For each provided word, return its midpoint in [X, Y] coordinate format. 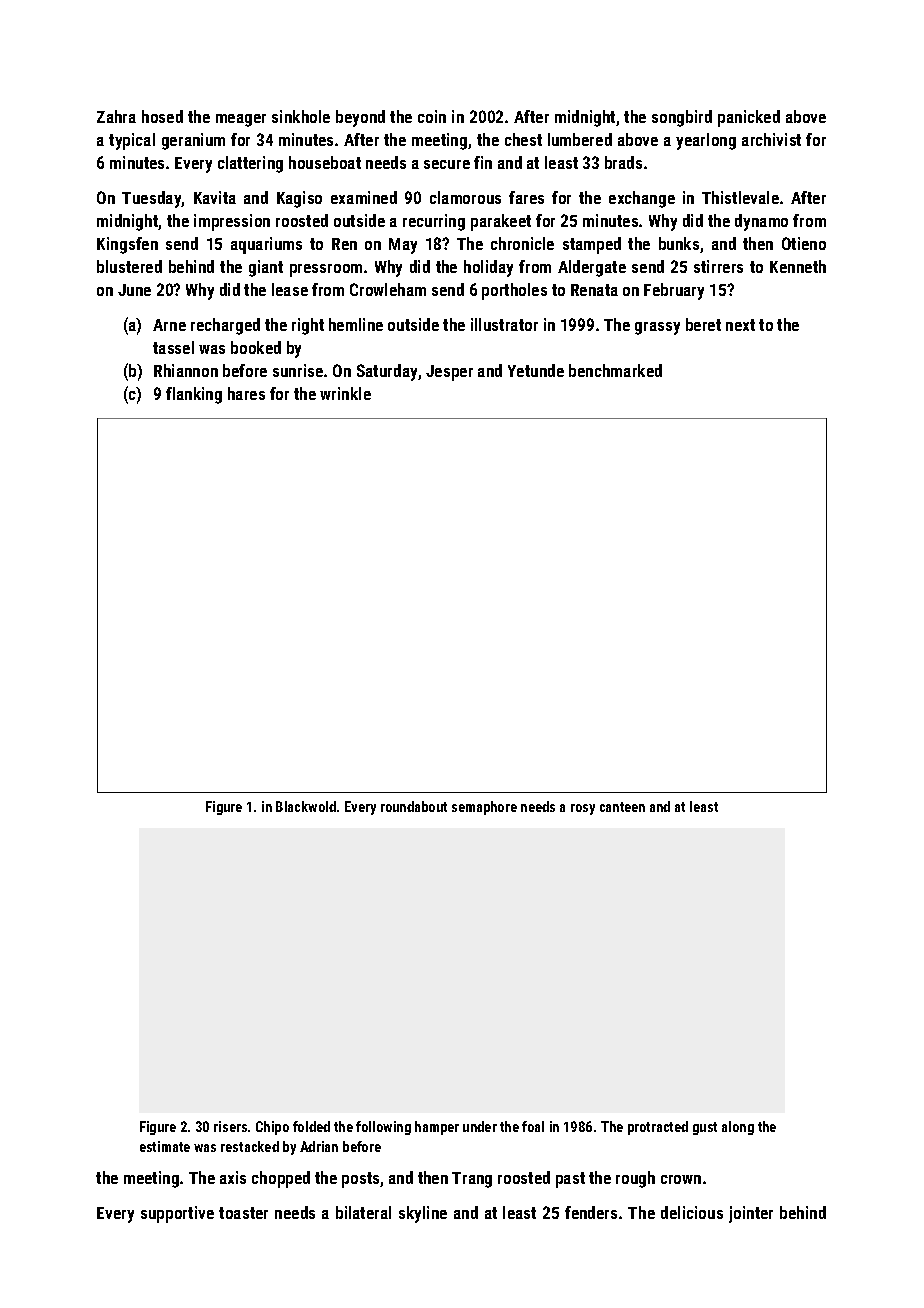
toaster [243, 1213]
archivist [771, 139]
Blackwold [306, 806]
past [570, 1180]
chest [523, 139]
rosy [583, 809]
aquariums [266, 245]
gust [705, 1128]
